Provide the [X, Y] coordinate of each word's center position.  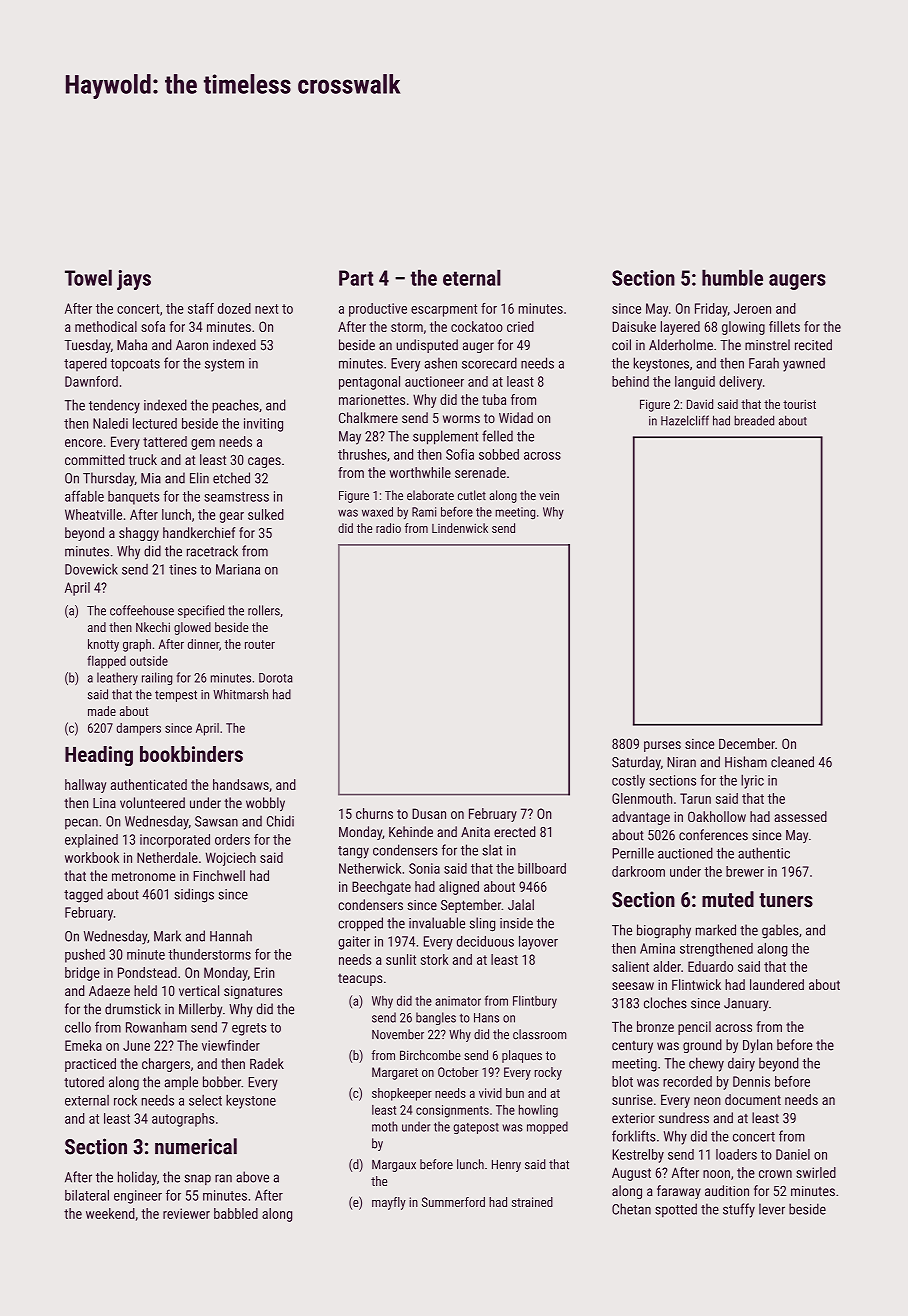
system [224, 365]
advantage [641, 818]
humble [732, 277]
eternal [472, 277]
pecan [81, 824]
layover [538, 943]
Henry [506, 1166]
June [136, 1045]
